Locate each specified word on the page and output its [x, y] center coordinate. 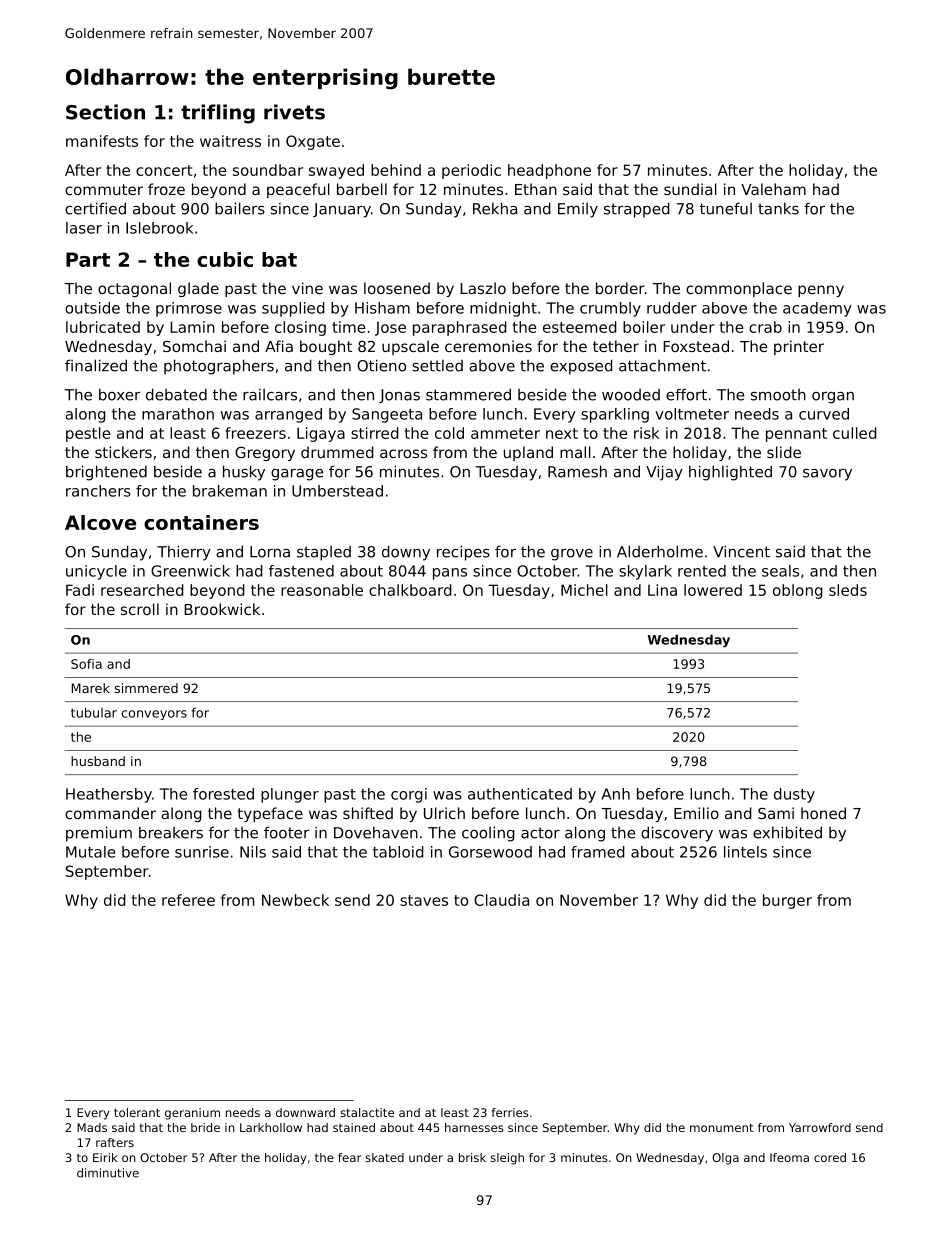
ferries [510, 1112]
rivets [294, 112]
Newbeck [295, 900]
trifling [218, 114]
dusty [794, 795]
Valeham [773, 189]
